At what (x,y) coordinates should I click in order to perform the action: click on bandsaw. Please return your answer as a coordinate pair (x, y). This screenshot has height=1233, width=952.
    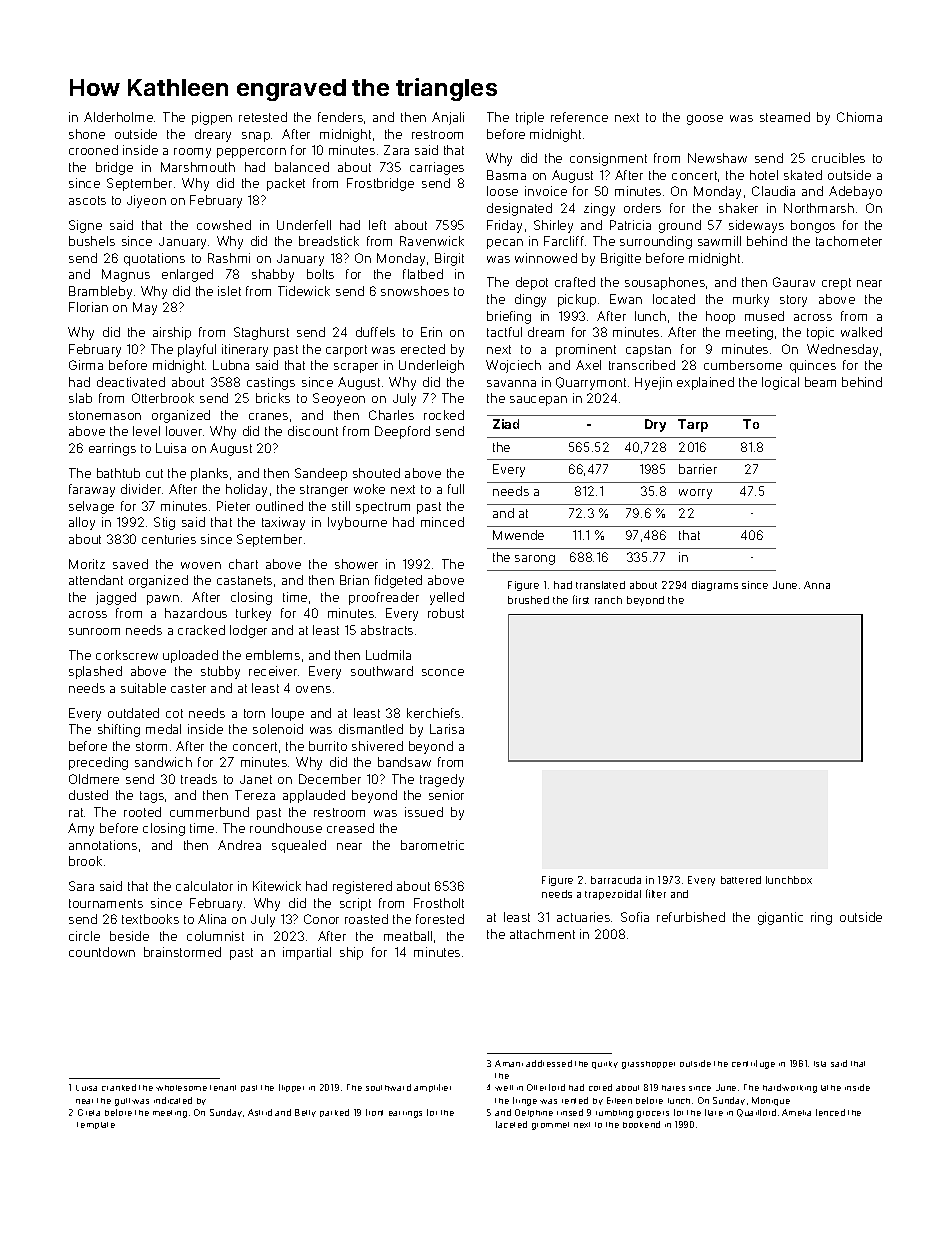
    Looking at the image, I should click on (404, 762).
